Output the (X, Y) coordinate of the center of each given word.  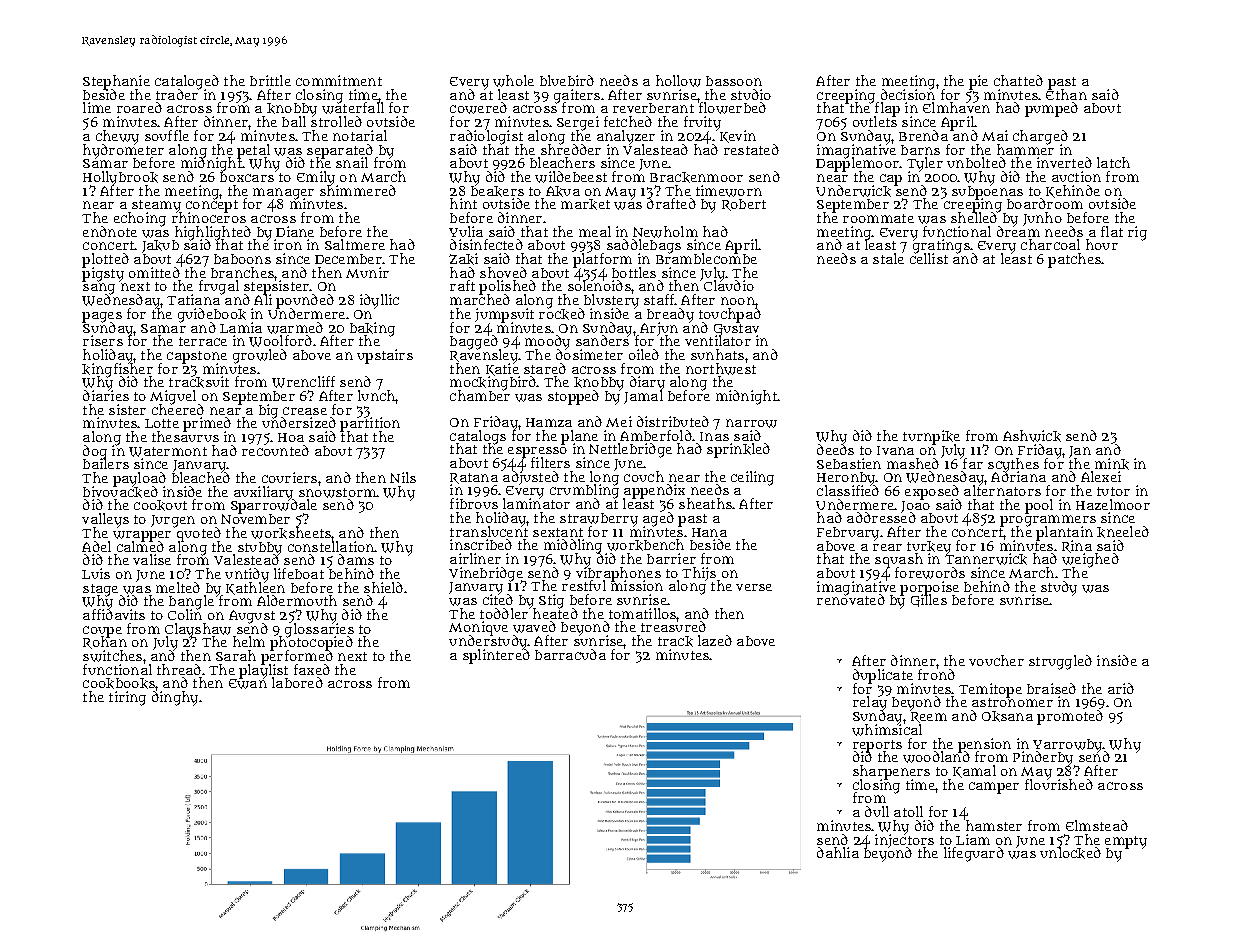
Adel (96, 546)
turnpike (931, 437)
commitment (339, 80)
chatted (1018, 80)
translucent (489, 531)
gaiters (577, 96)
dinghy (175, 698)
